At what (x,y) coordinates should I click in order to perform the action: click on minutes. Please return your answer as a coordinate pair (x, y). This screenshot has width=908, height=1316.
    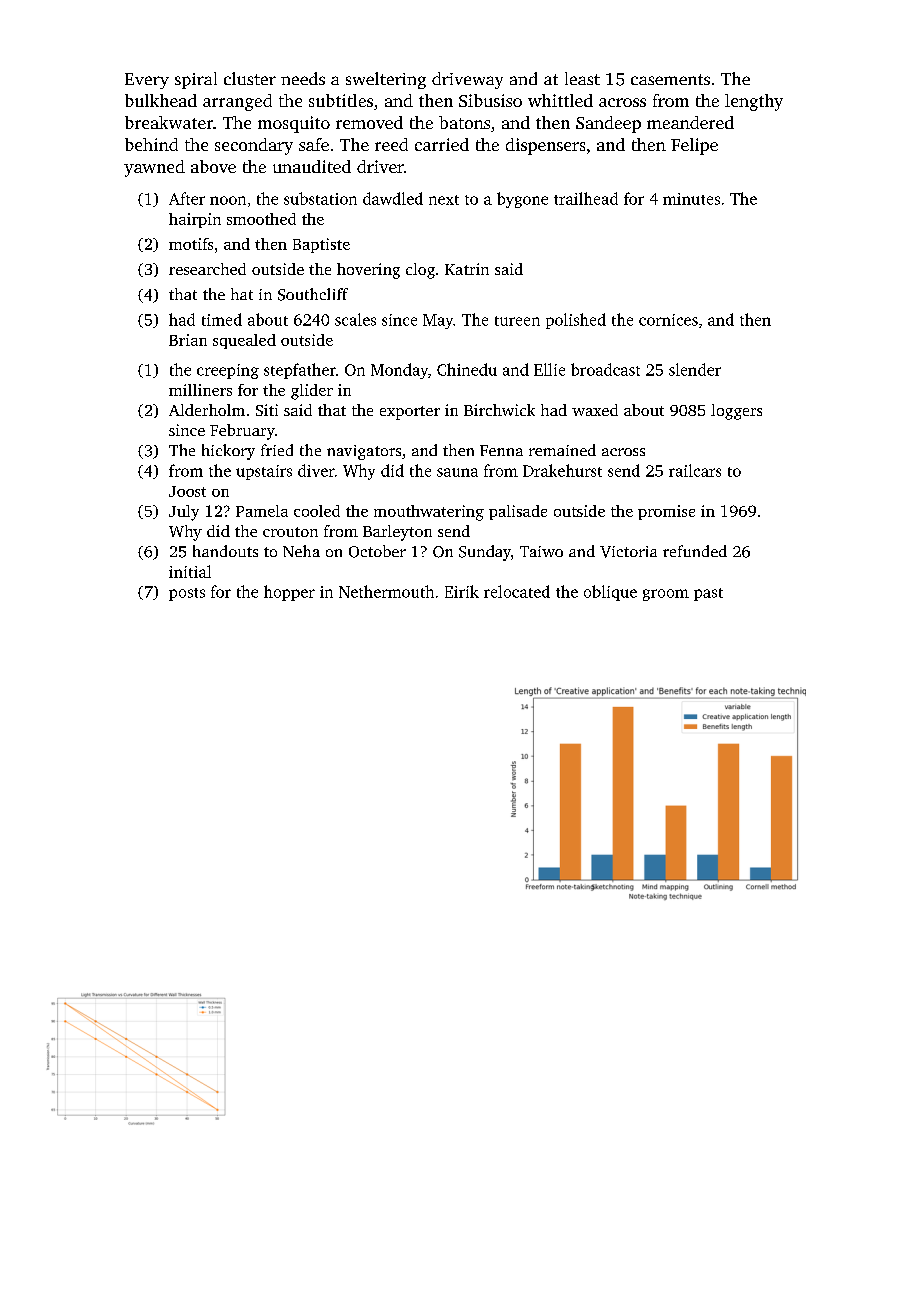
    Looking at the image, I should click on (691, 199).
